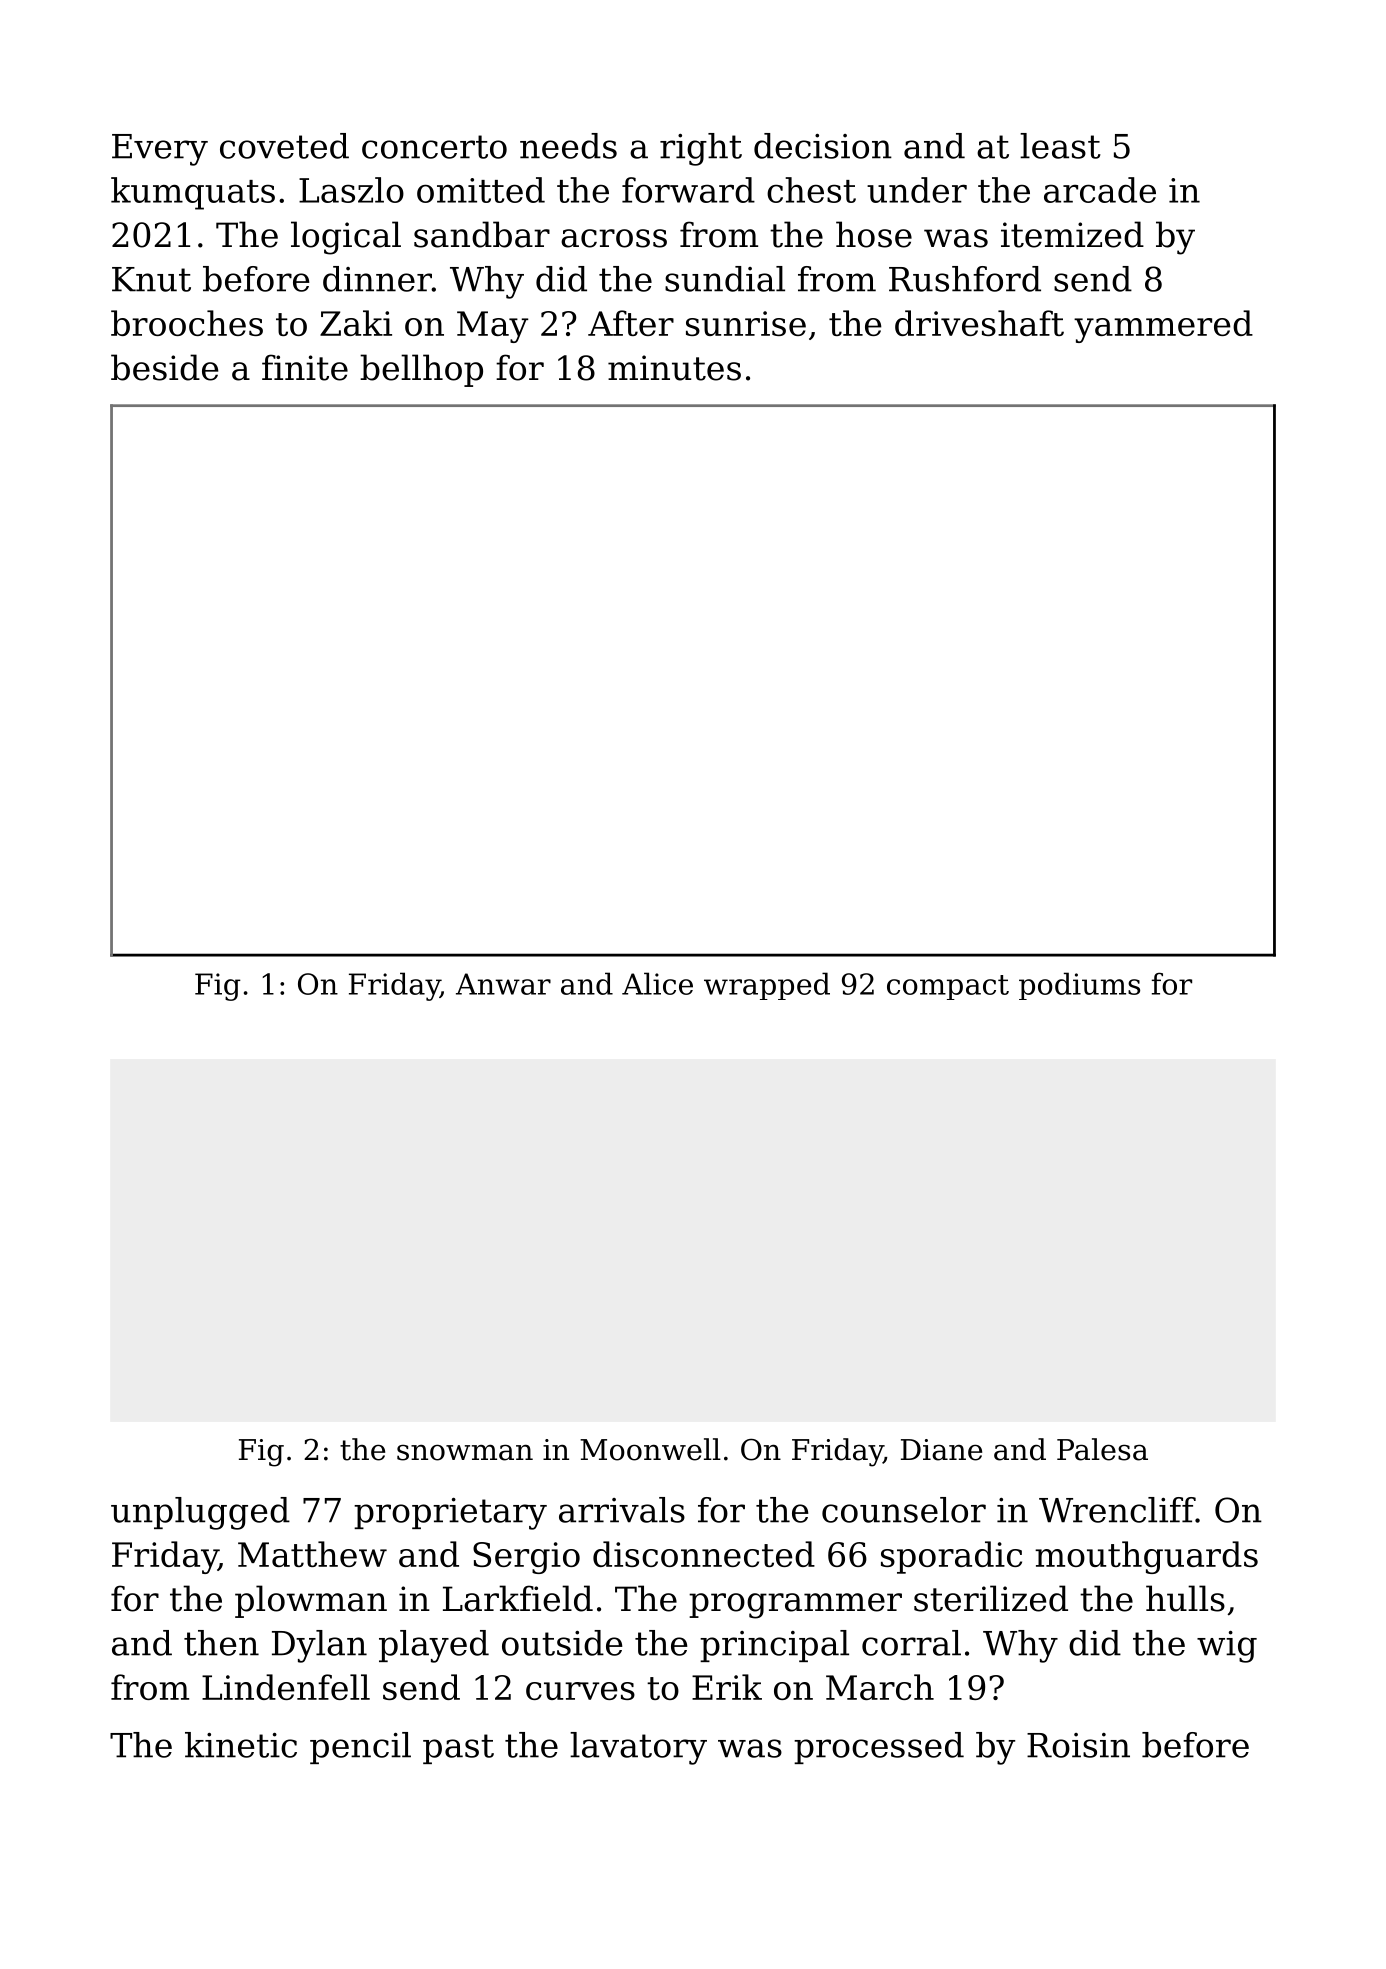 This image has width=1386, height=1969. Describe the element at coordinates (1060, 146) in the image. I see `least` at that location.
